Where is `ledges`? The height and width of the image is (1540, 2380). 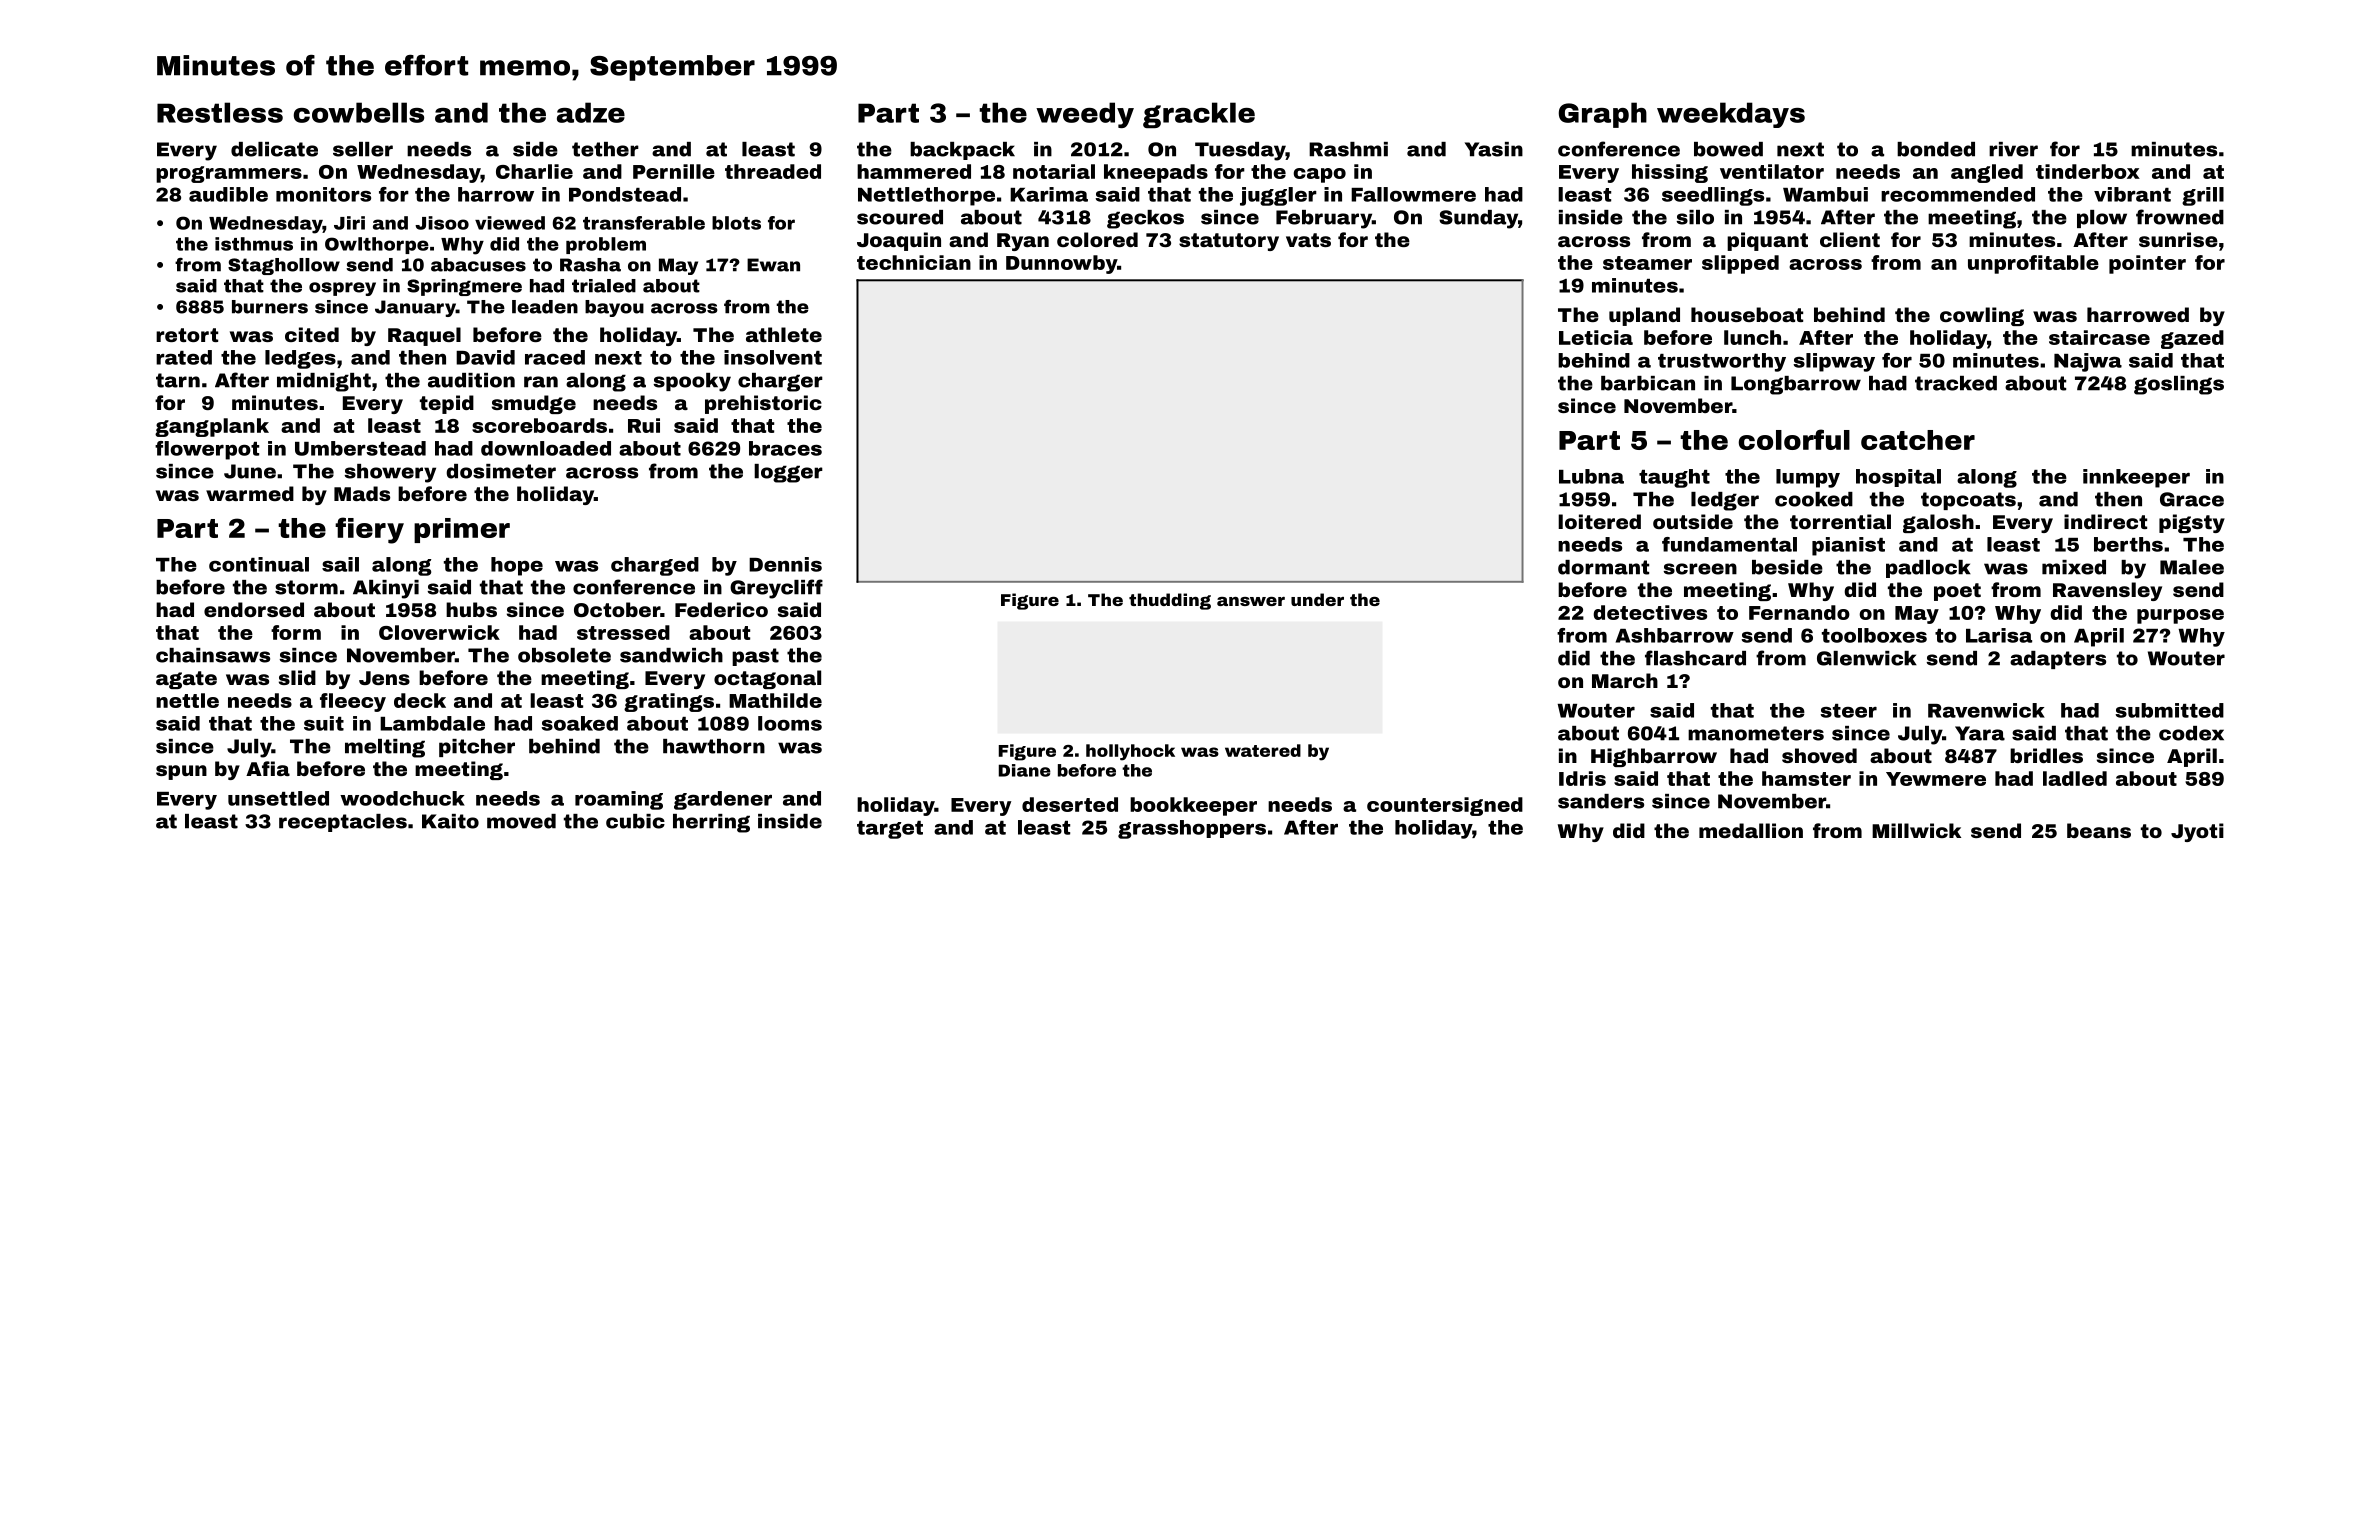
ledges is located at coordinates (300, 359).
